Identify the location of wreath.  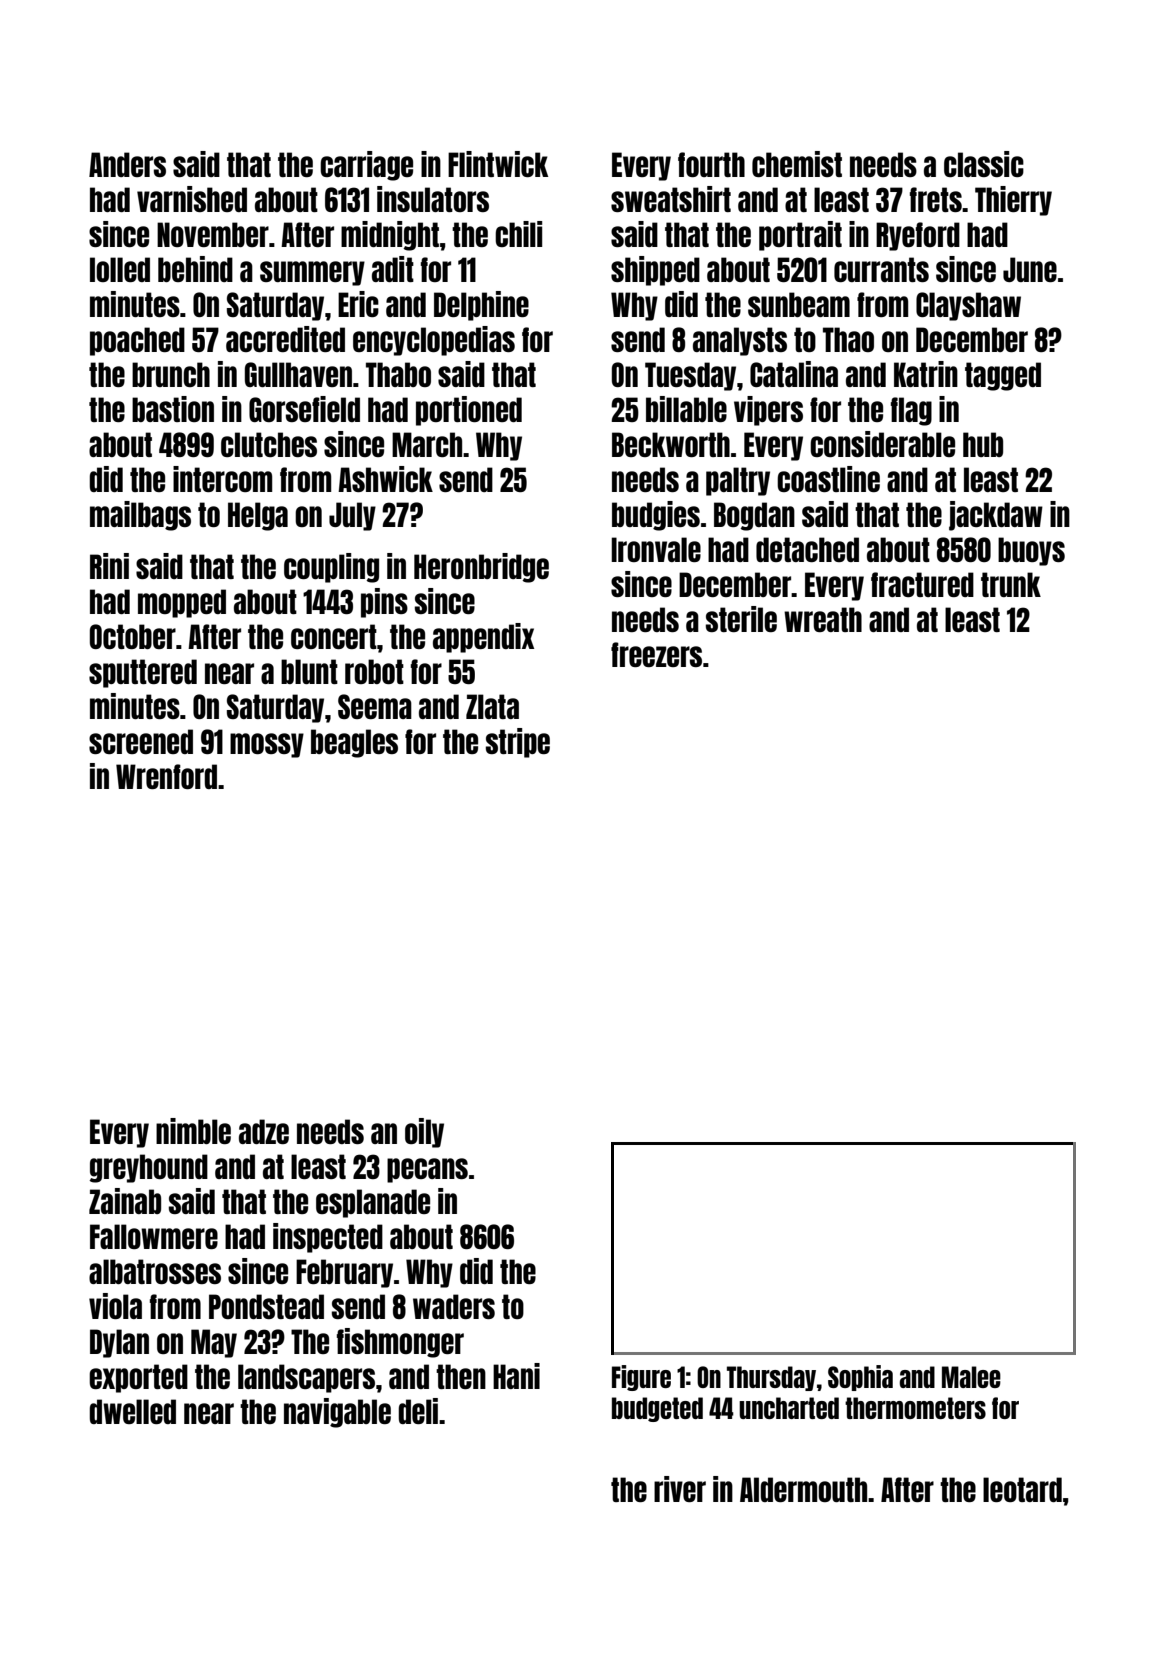
(823, 619).
